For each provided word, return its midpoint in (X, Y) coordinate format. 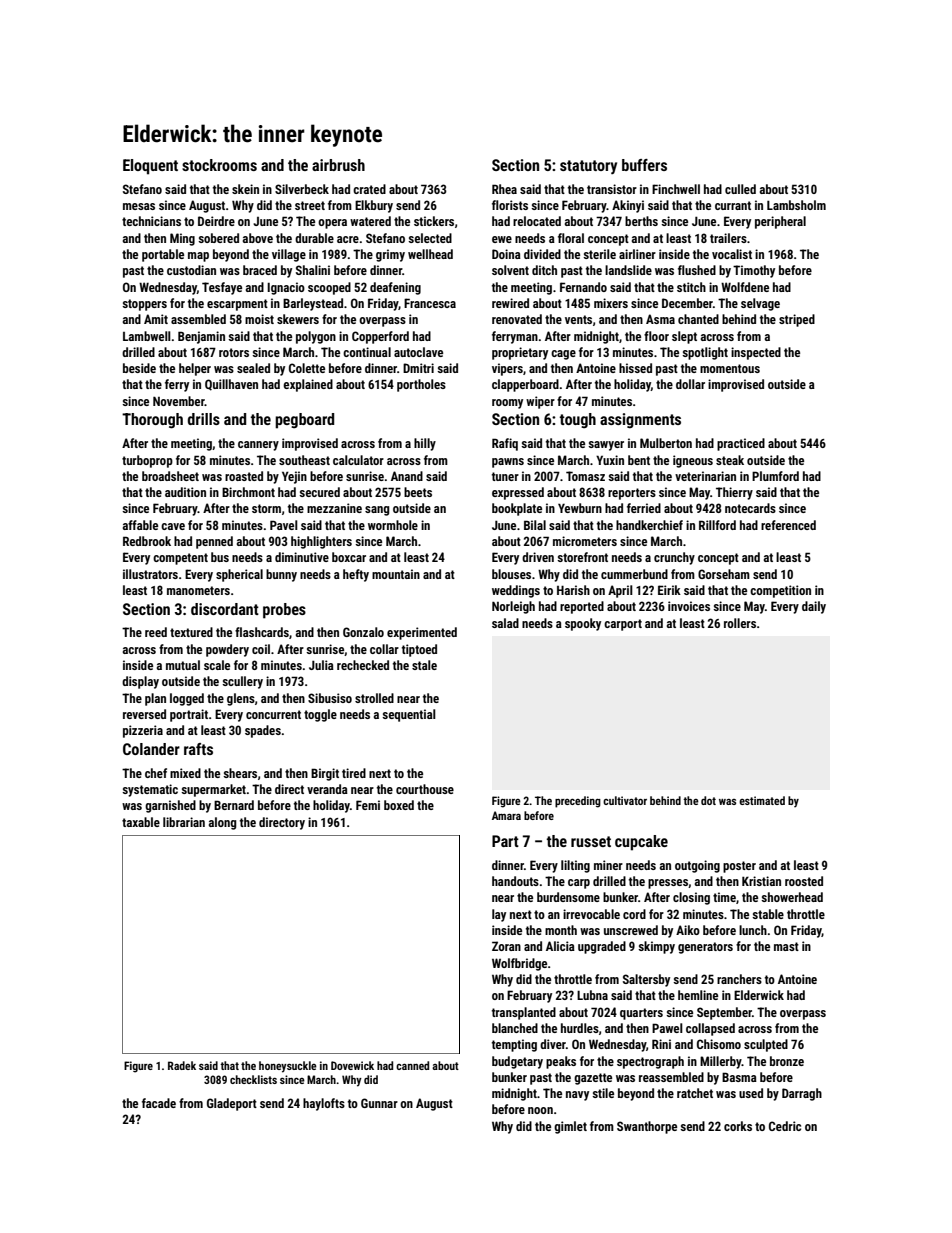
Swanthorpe (647, 1127)
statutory (588, 167)
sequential (409, 715)
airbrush (338, 165)
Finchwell (676, 189)
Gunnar (379, 1103)
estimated (762, 800)
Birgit (325, 774)
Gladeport (232, 1104)
